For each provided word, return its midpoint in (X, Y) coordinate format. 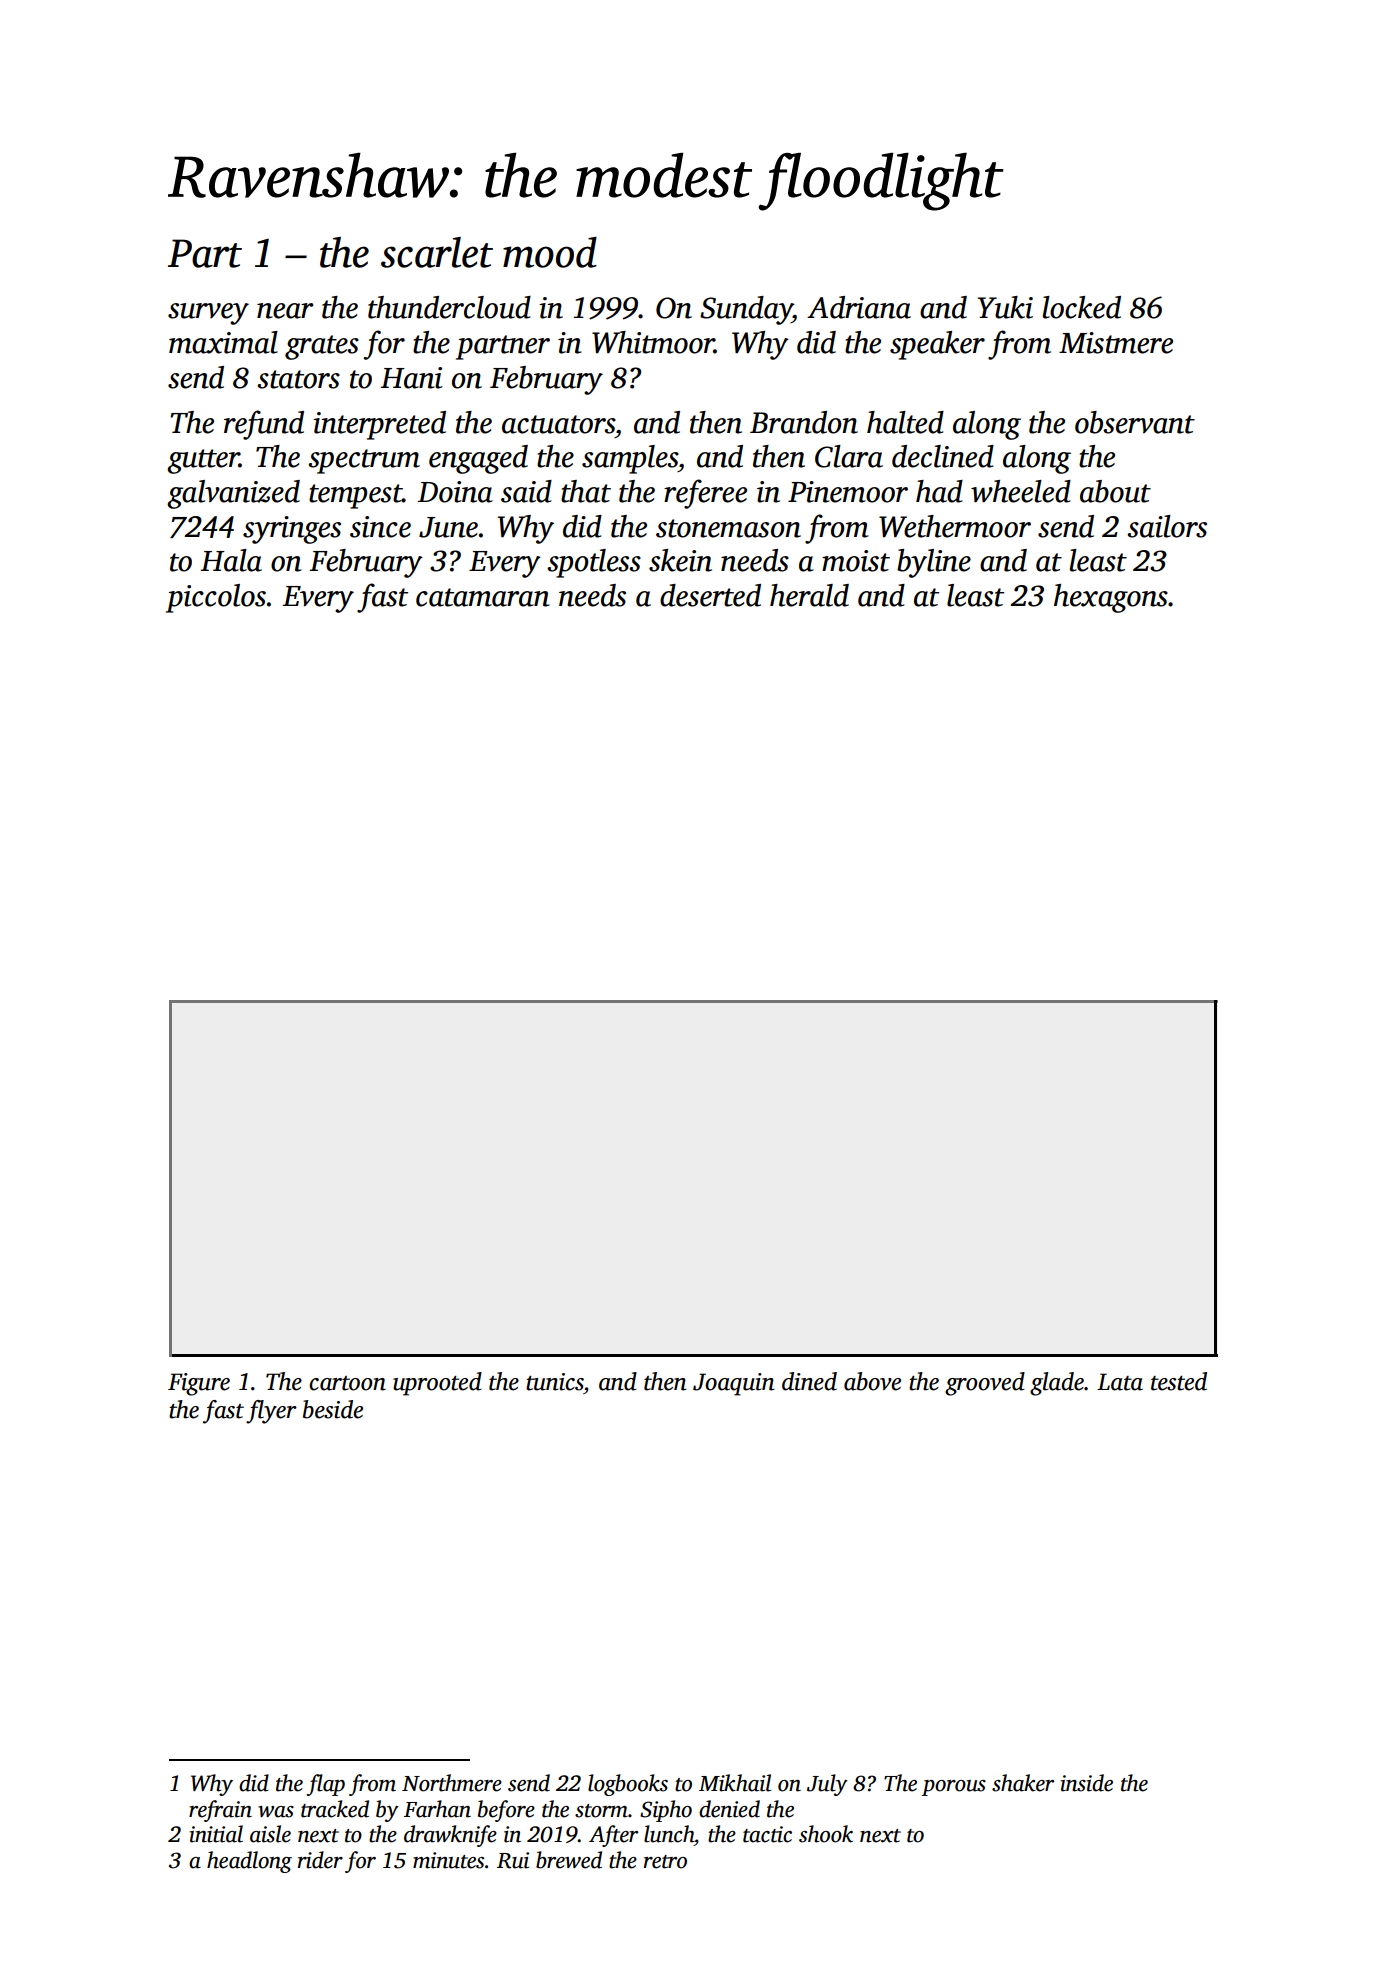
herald (809, 595)
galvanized (233, 494)
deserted (710, 595)
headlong (249, 1862)
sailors (1167, 526)
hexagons (1111, 598)
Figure (199, 1384)
